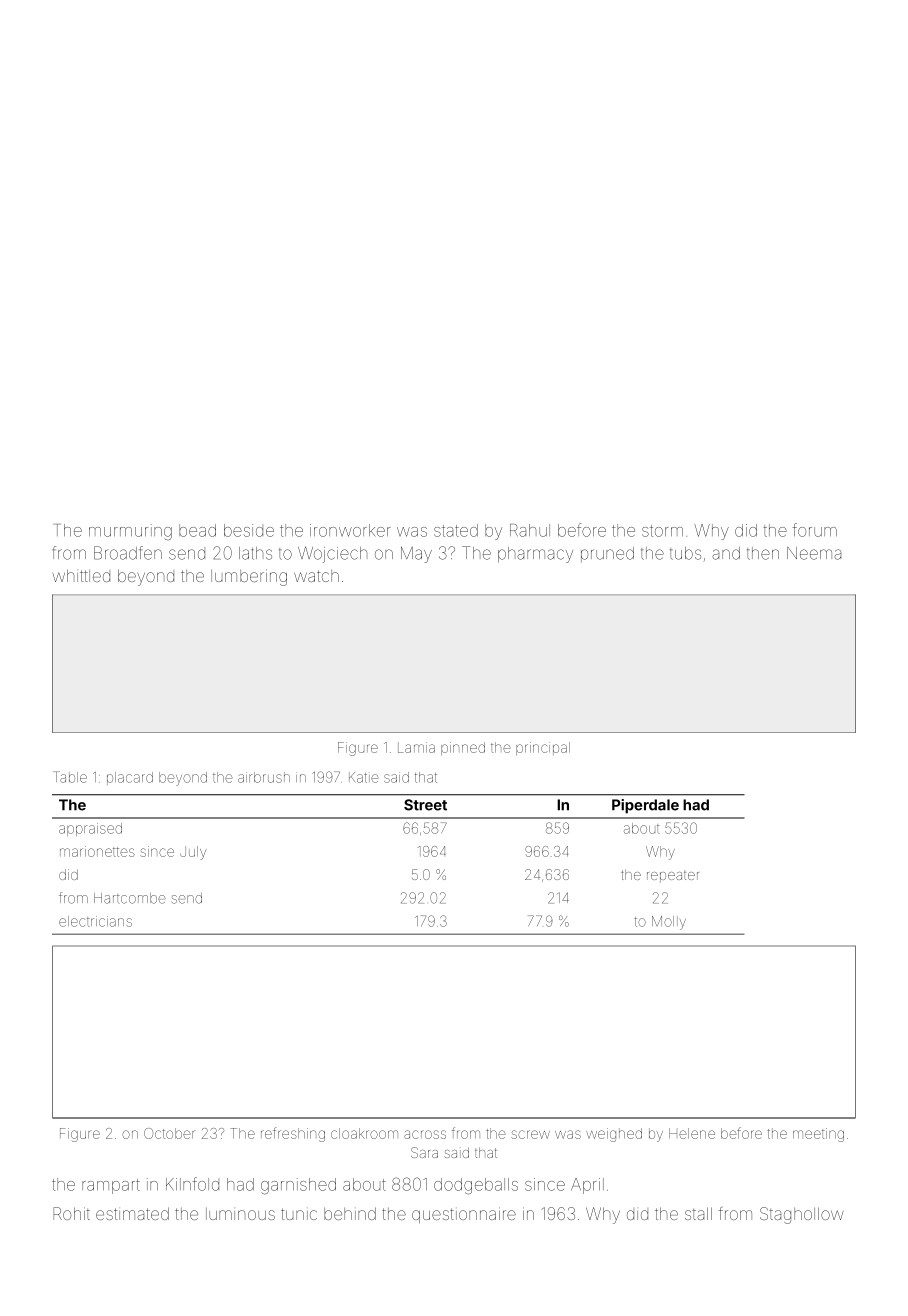  Describe the element at coordinates (662, 531) in the screenshot. I see `storm` at that location.
